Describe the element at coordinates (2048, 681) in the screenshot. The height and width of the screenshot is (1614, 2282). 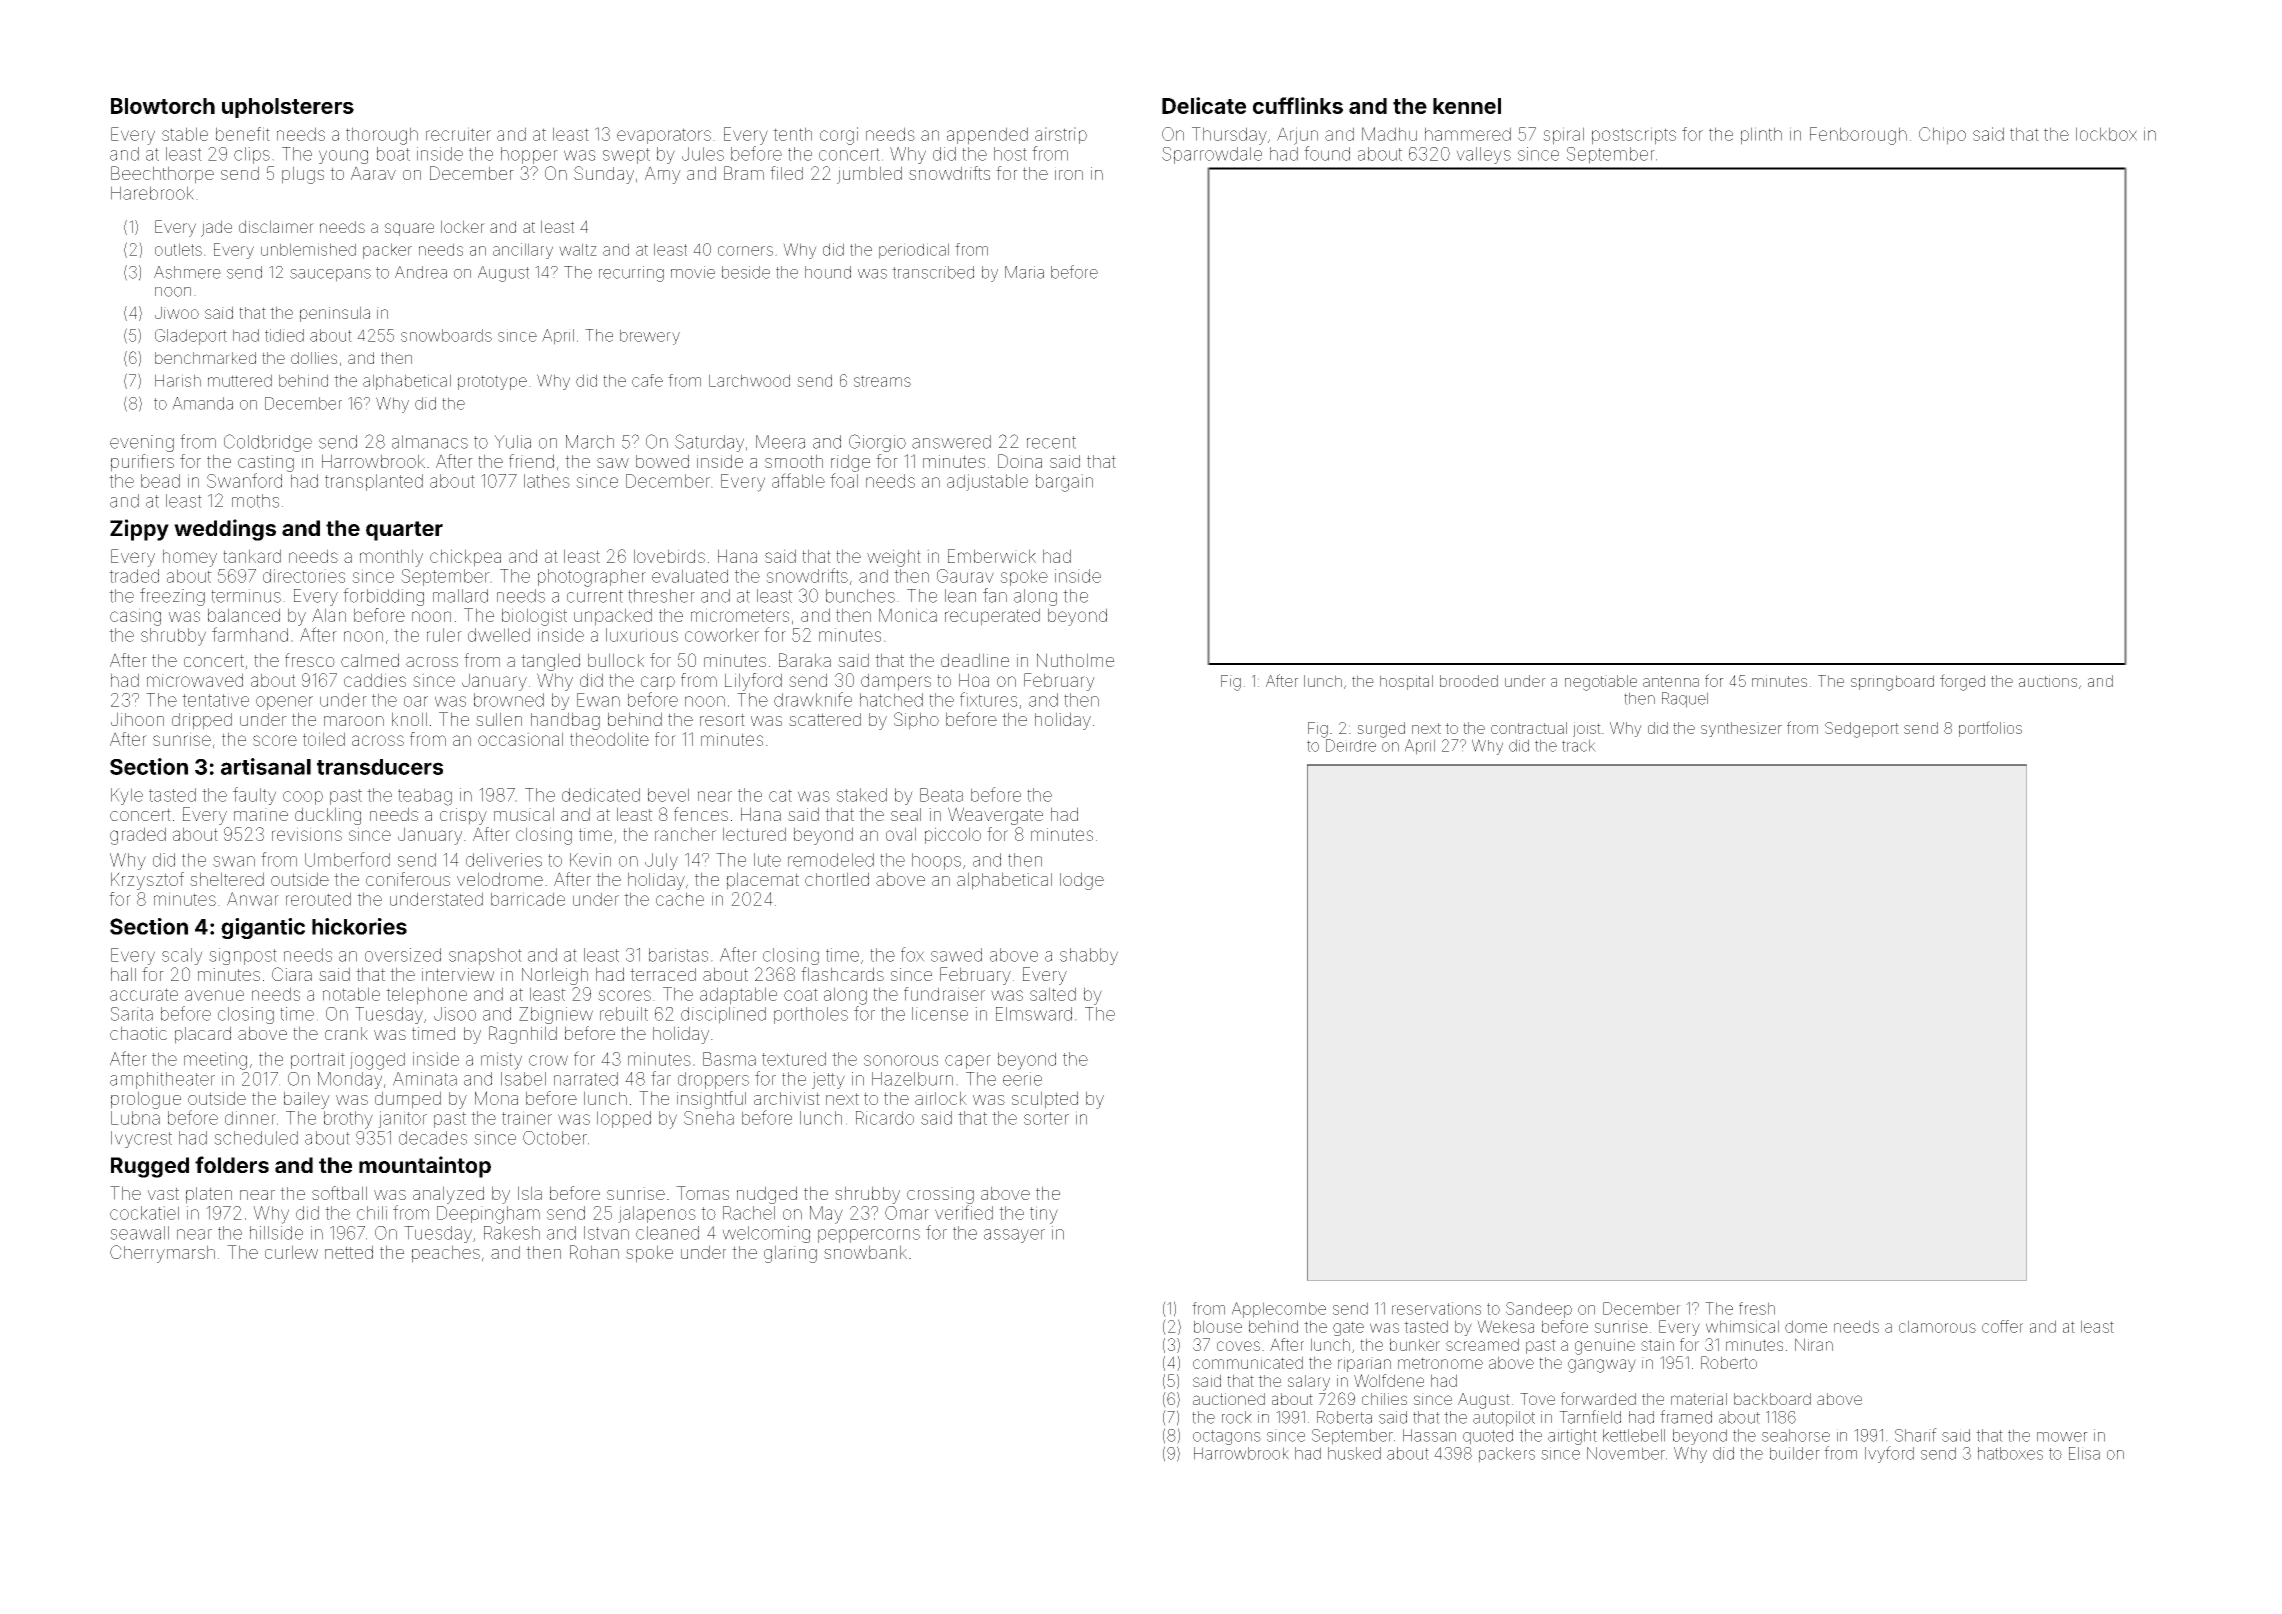
I see `auctions` at that location.
